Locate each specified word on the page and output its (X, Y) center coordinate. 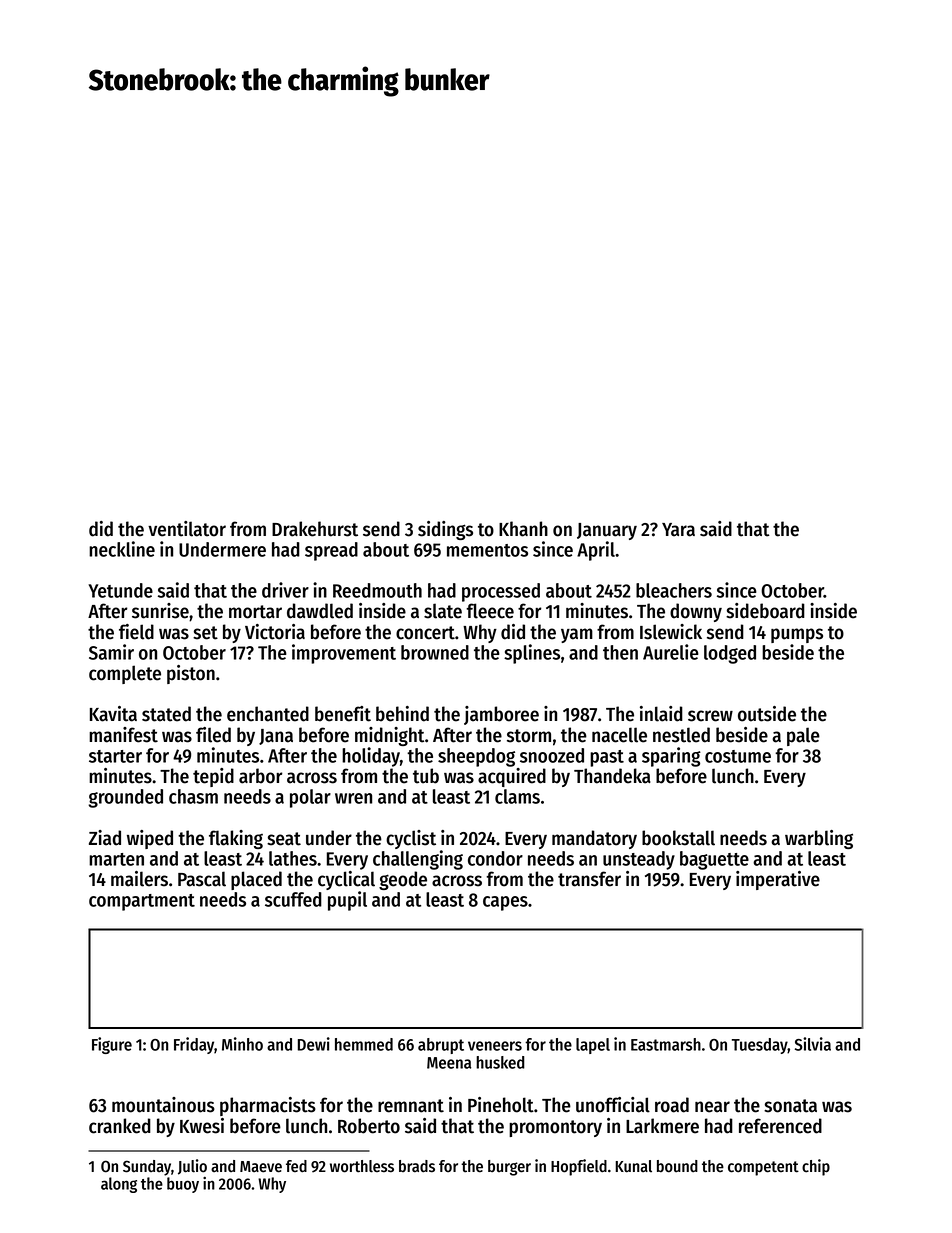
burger (509, 1168)
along (119, 1185)
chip (816, 1167)
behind (402, 714)
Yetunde (120, 590)
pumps (797, 635)
